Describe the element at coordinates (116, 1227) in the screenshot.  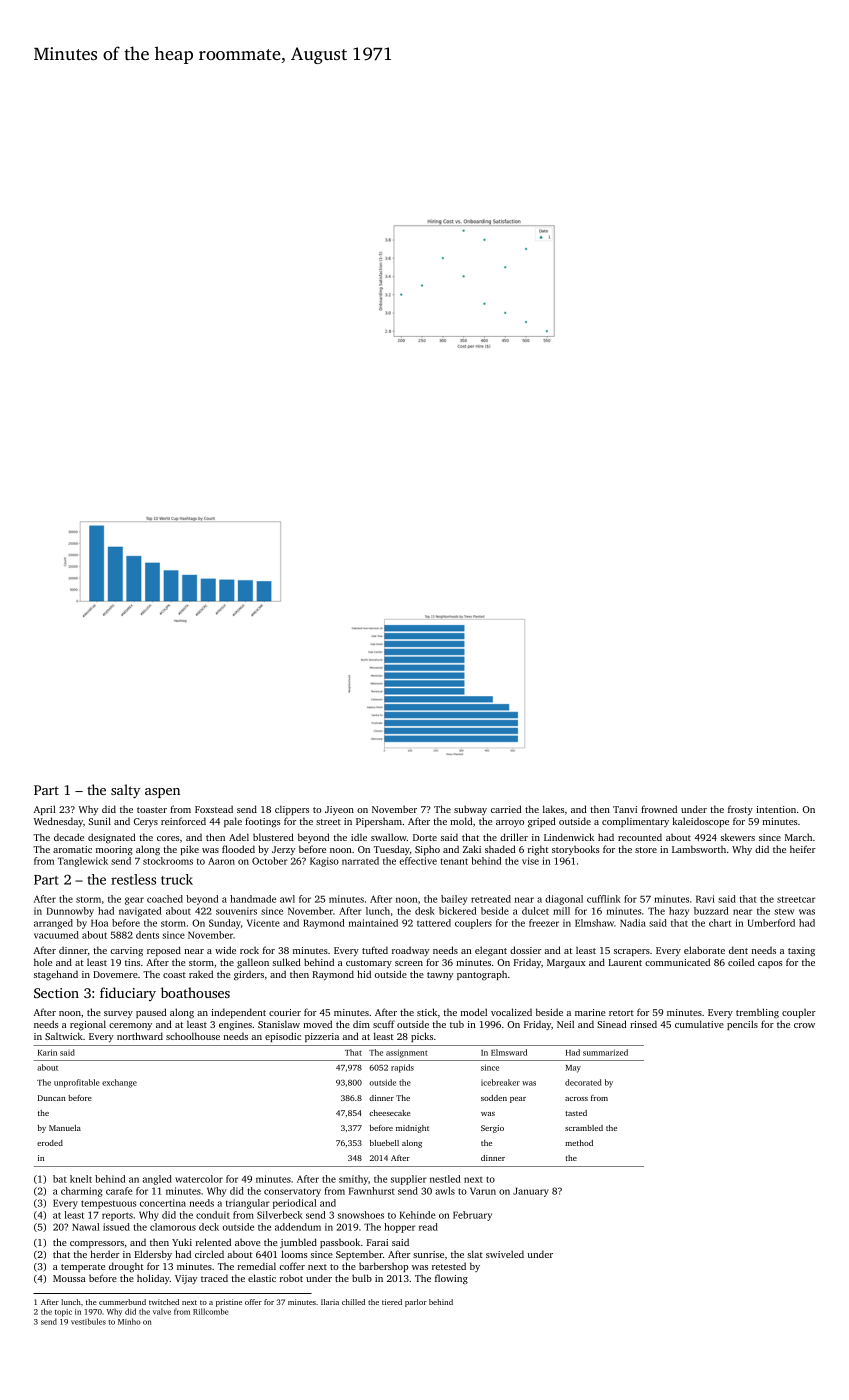
I see `issued` at that location.
